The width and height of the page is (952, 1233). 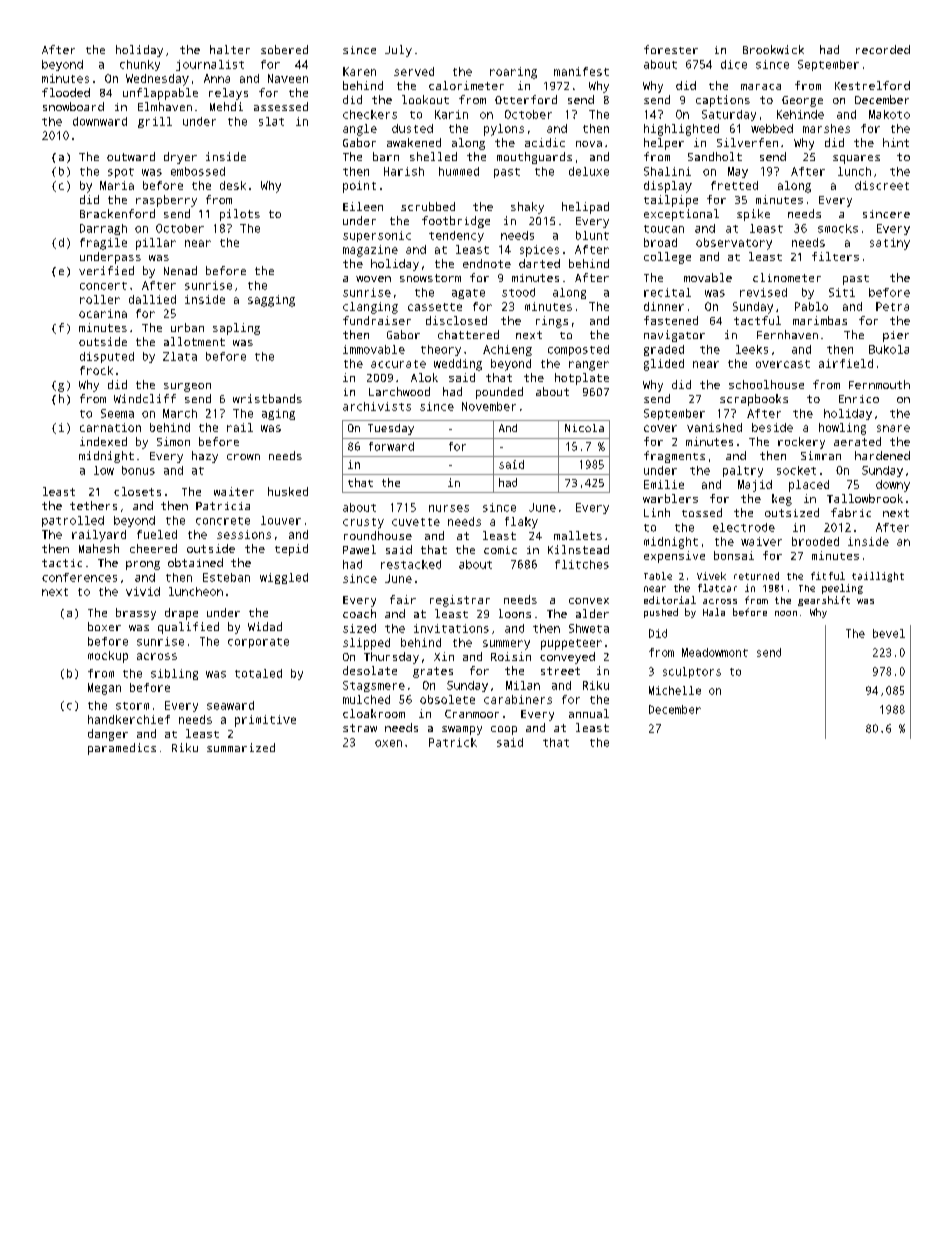 I want to click on pillar, so click(x=156, y=244).
